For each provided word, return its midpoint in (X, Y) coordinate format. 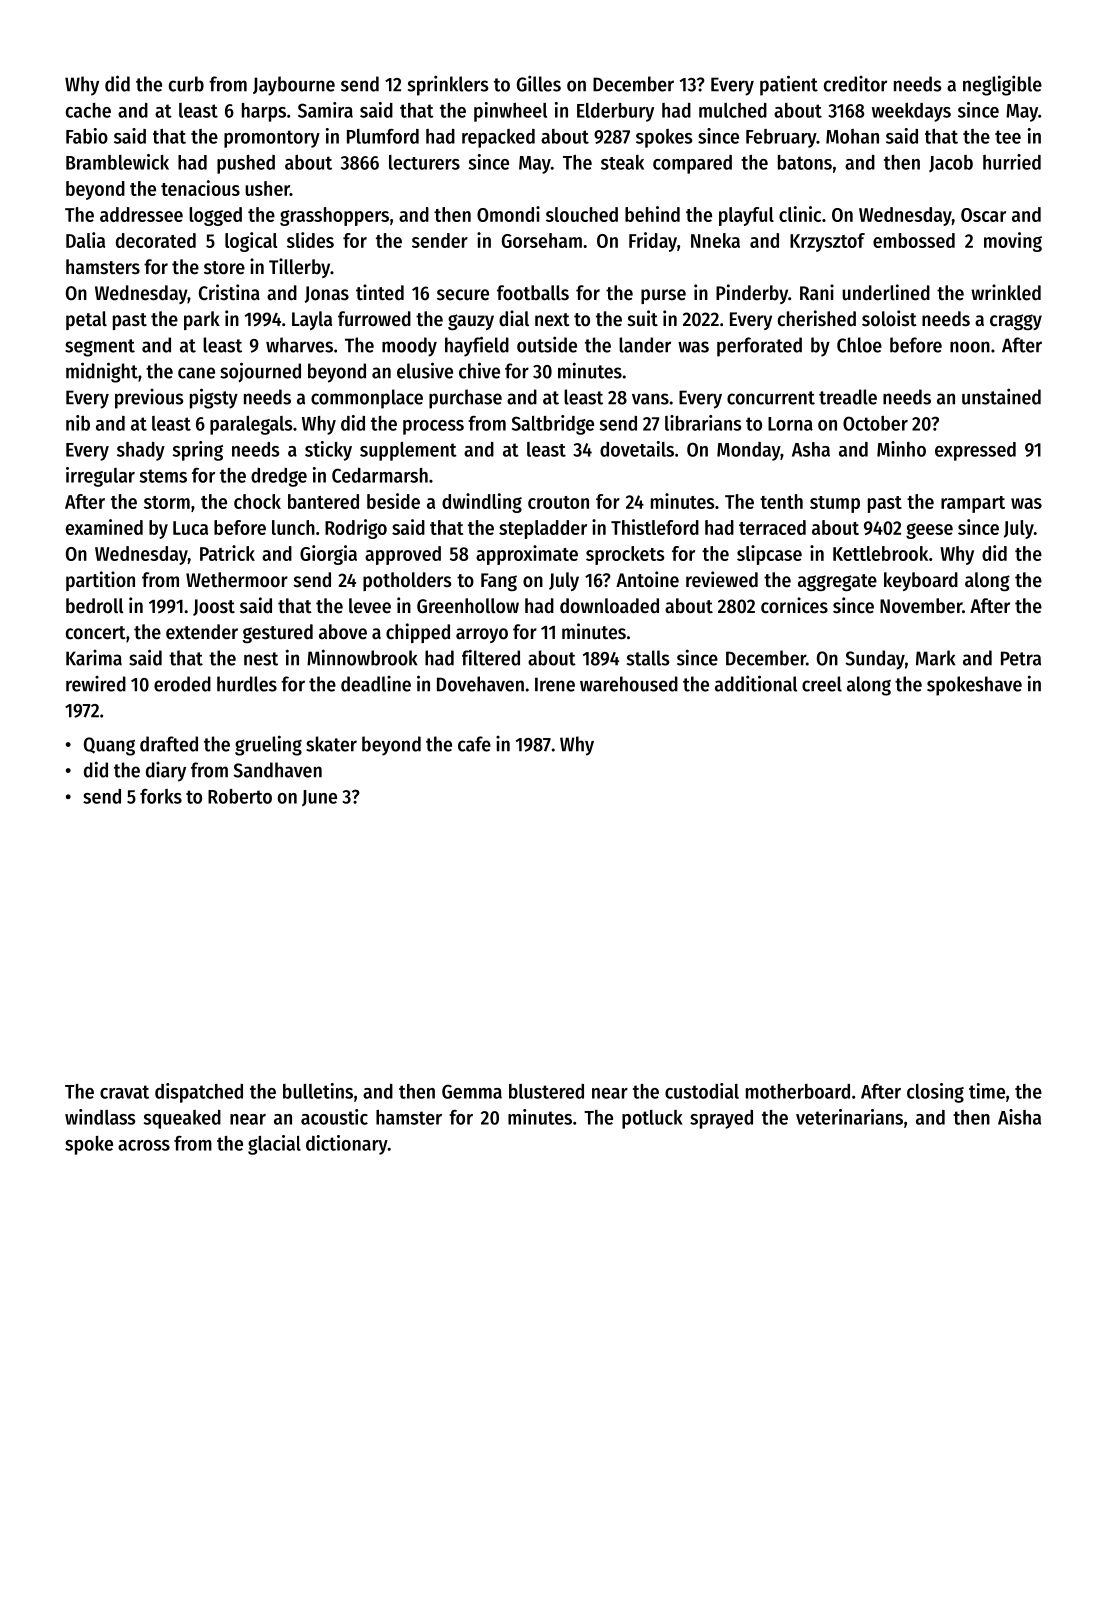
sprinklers (448, 85)
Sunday (875, 660)
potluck (652, 1119)
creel (822, 684)
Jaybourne (294, 86)
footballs (533, 293)
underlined (886, 292)
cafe (474, 744)
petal (86, 320)
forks (161, 796)
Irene (555, 684)
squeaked (182, 1119)
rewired (96, 684)
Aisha (1019, 1117)
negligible (1002, 85)
